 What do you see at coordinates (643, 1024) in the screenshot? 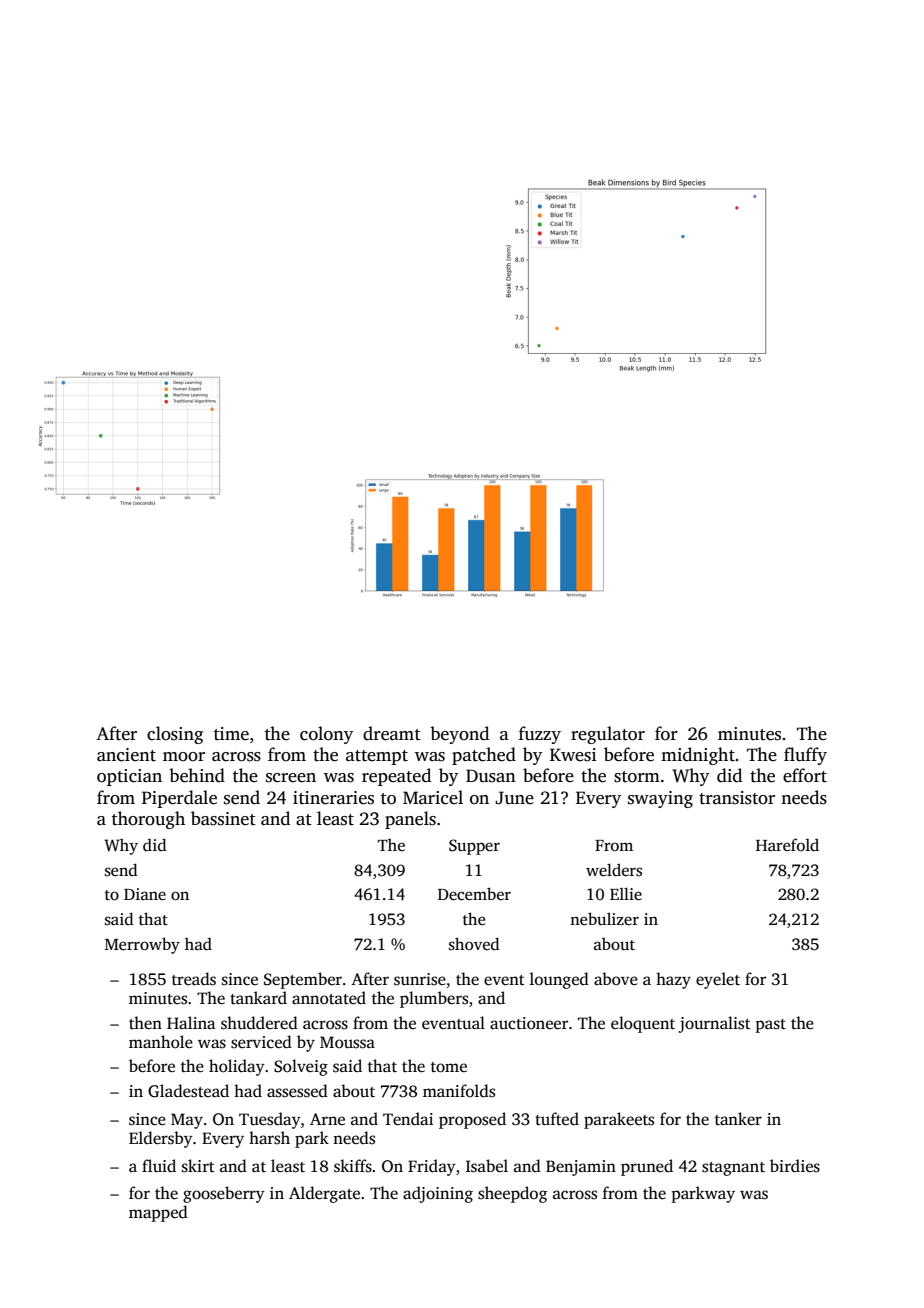
I see `eloquent` at bounding box center [643, 1024].
